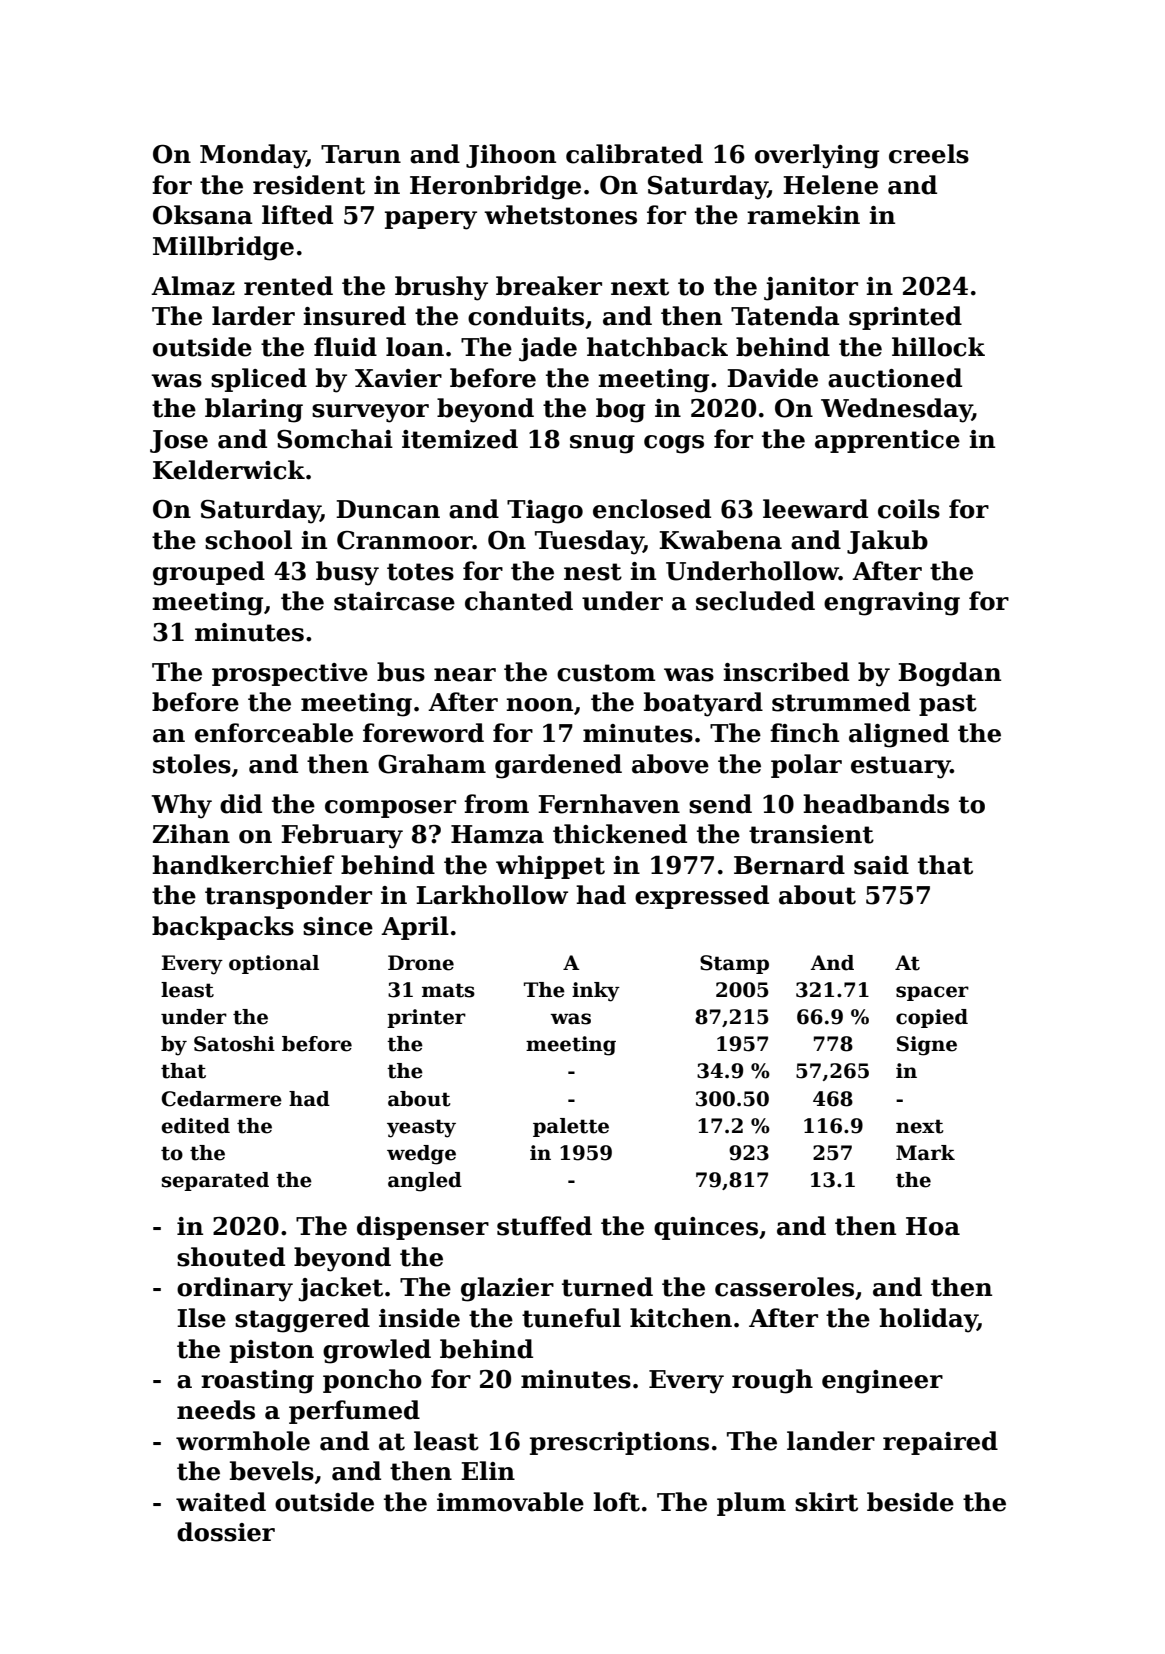 This screenshot has height=1654, width=1165. Describe the element at coordinates (881, 865) in the screenshot. I see `said` at that location.
